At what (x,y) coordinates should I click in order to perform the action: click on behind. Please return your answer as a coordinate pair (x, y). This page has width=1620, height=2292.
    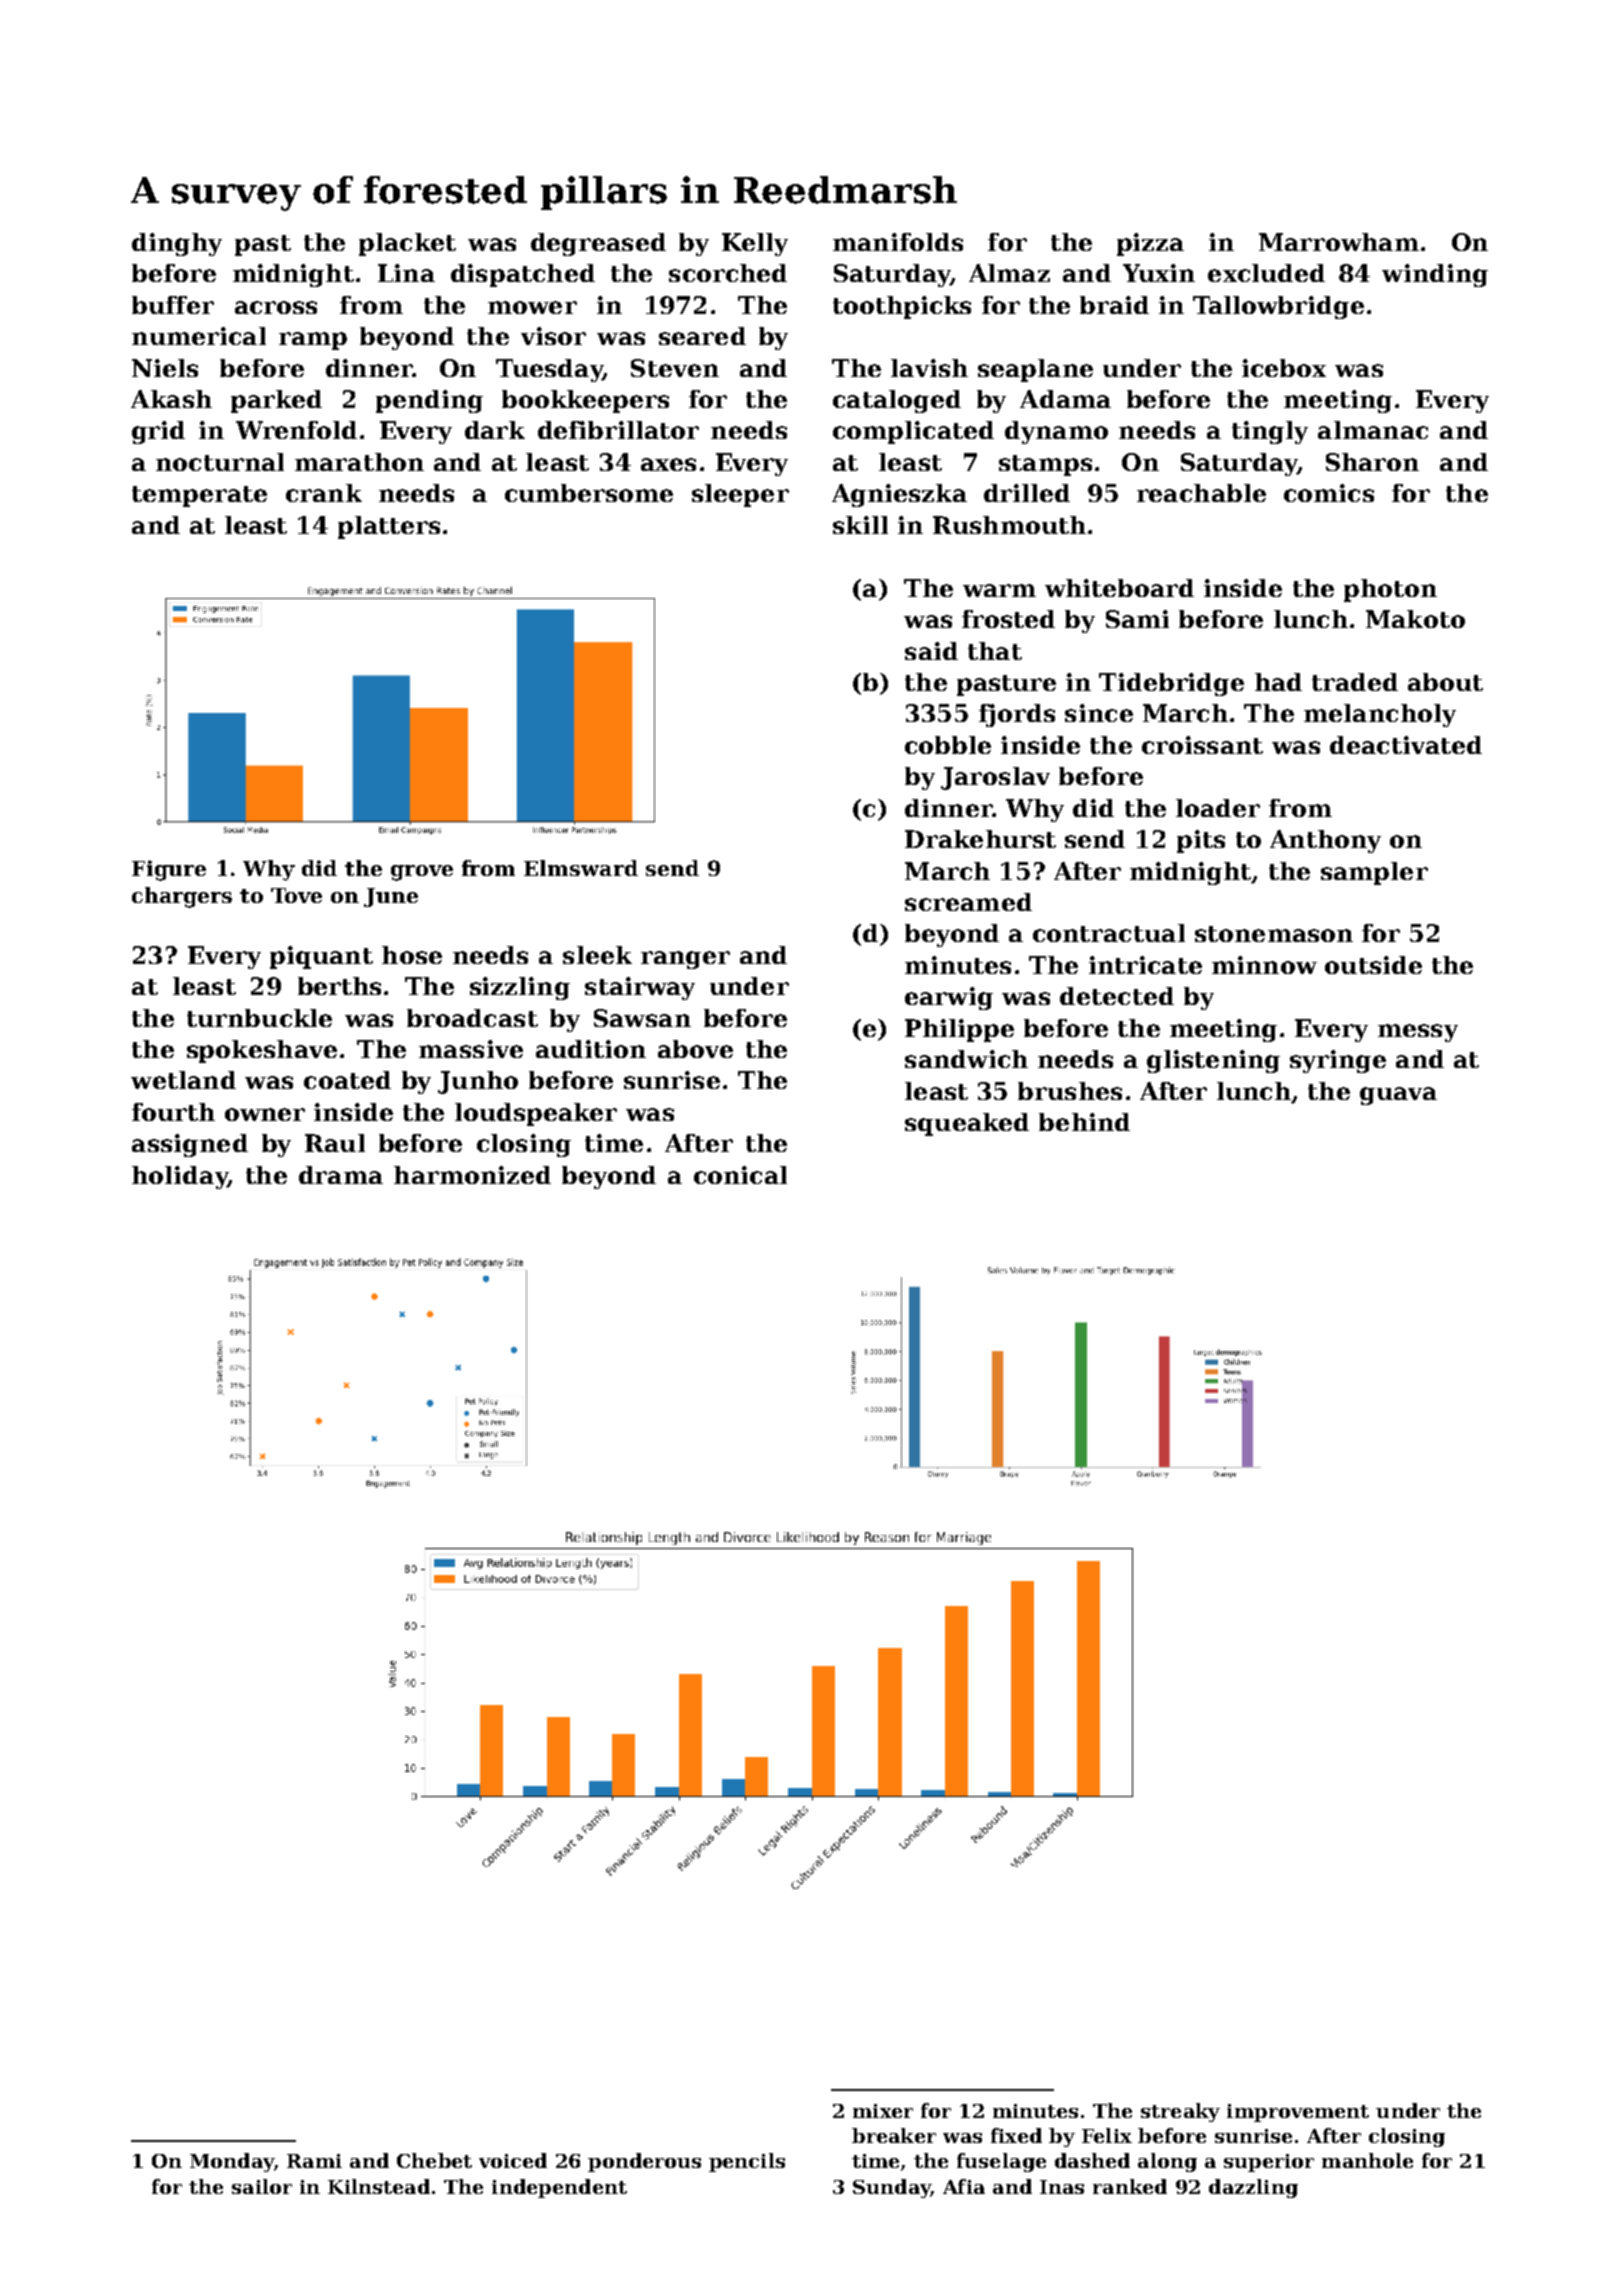
    Looking at the image, I should click on (1084, 1122).
